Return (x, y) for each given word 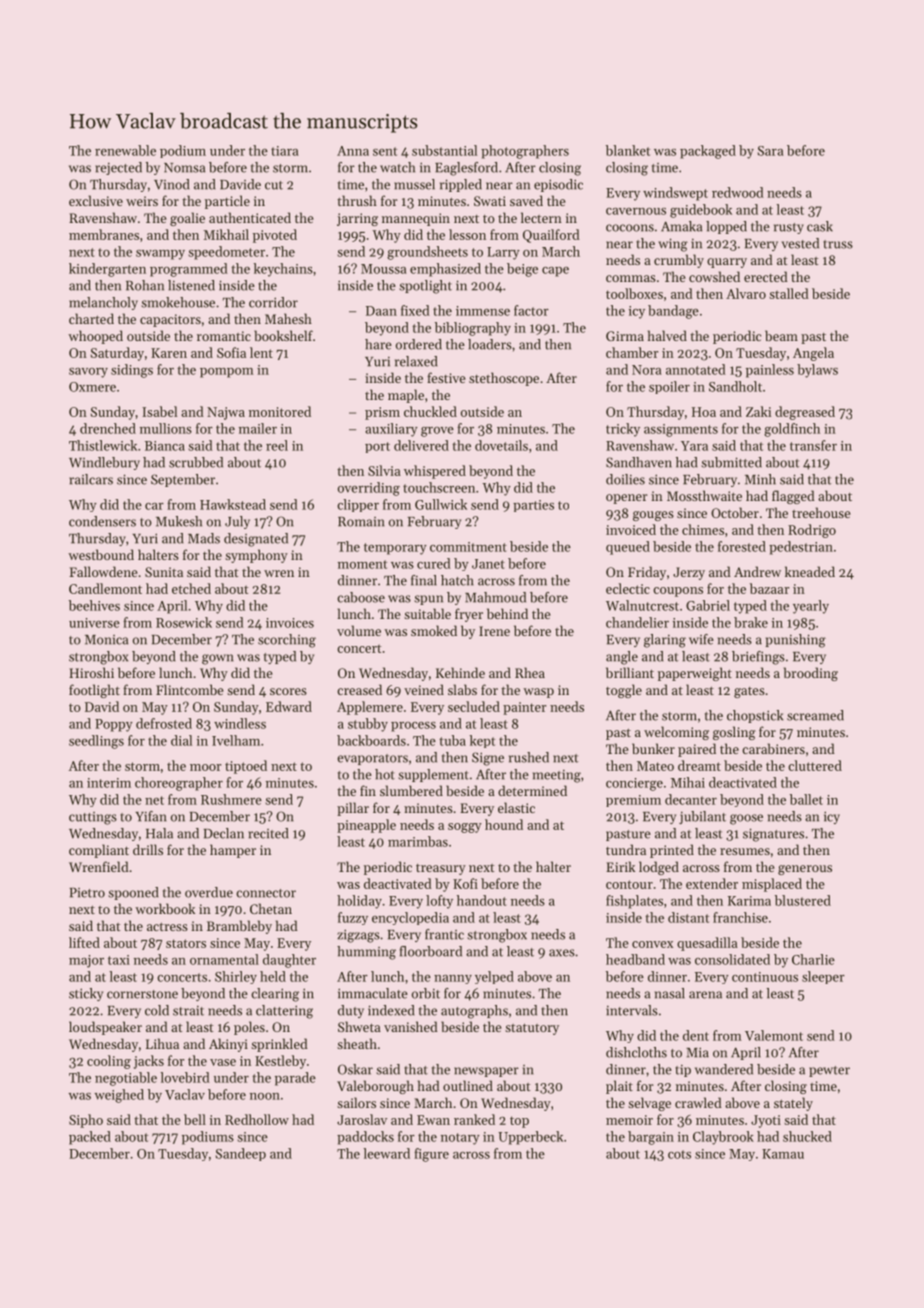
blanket (628, 150)
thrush (357, 200)
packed (90, 1138)
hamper (233, 851)
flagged (793, 497)
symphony (256, 556)
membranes (104, 234)
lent (261, 352)
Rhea (530, 672)
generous (805, 870)
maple (406, 396)
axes (562, 953)
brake (751, 622)
